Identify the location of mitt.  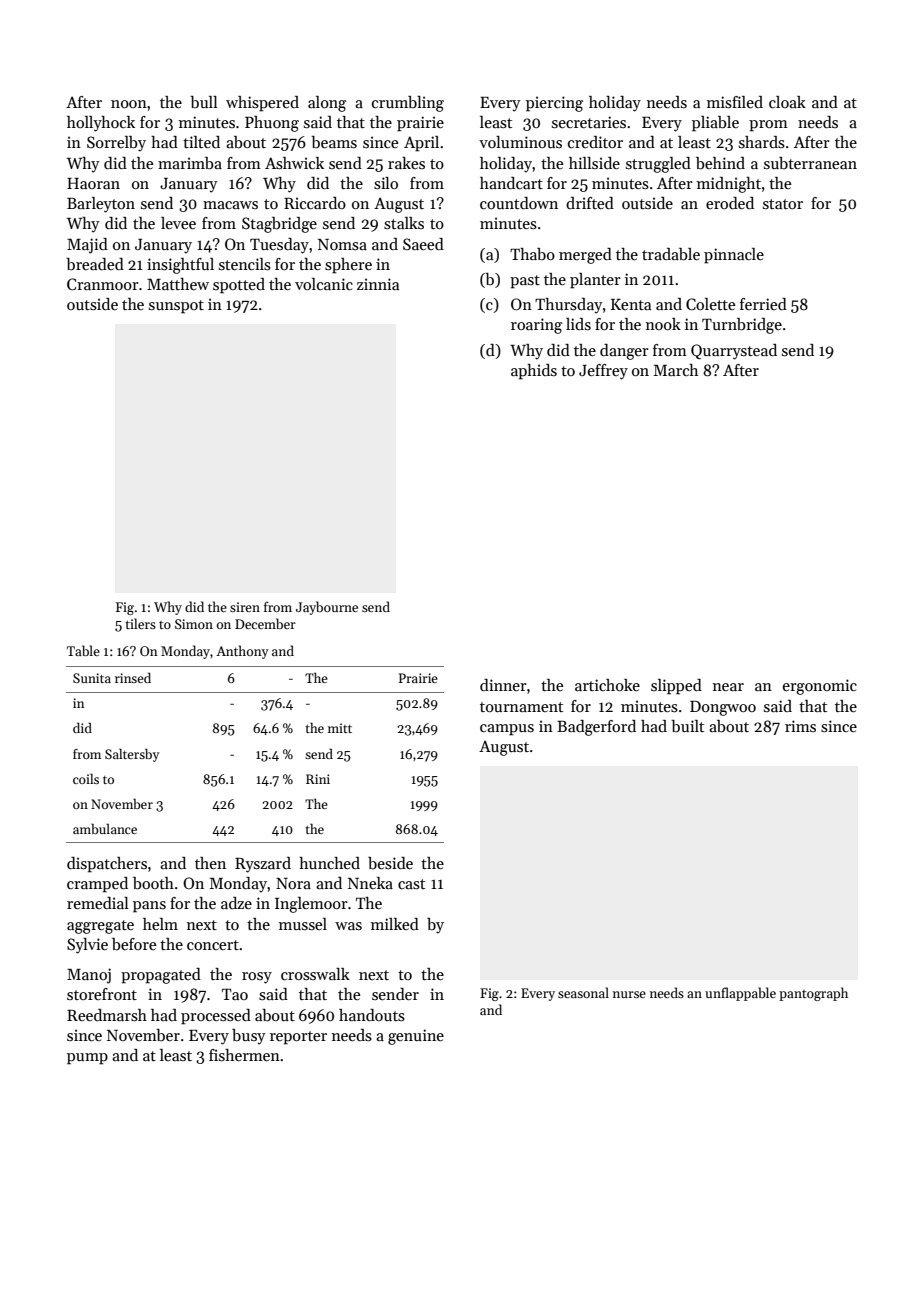
(340, 728).
